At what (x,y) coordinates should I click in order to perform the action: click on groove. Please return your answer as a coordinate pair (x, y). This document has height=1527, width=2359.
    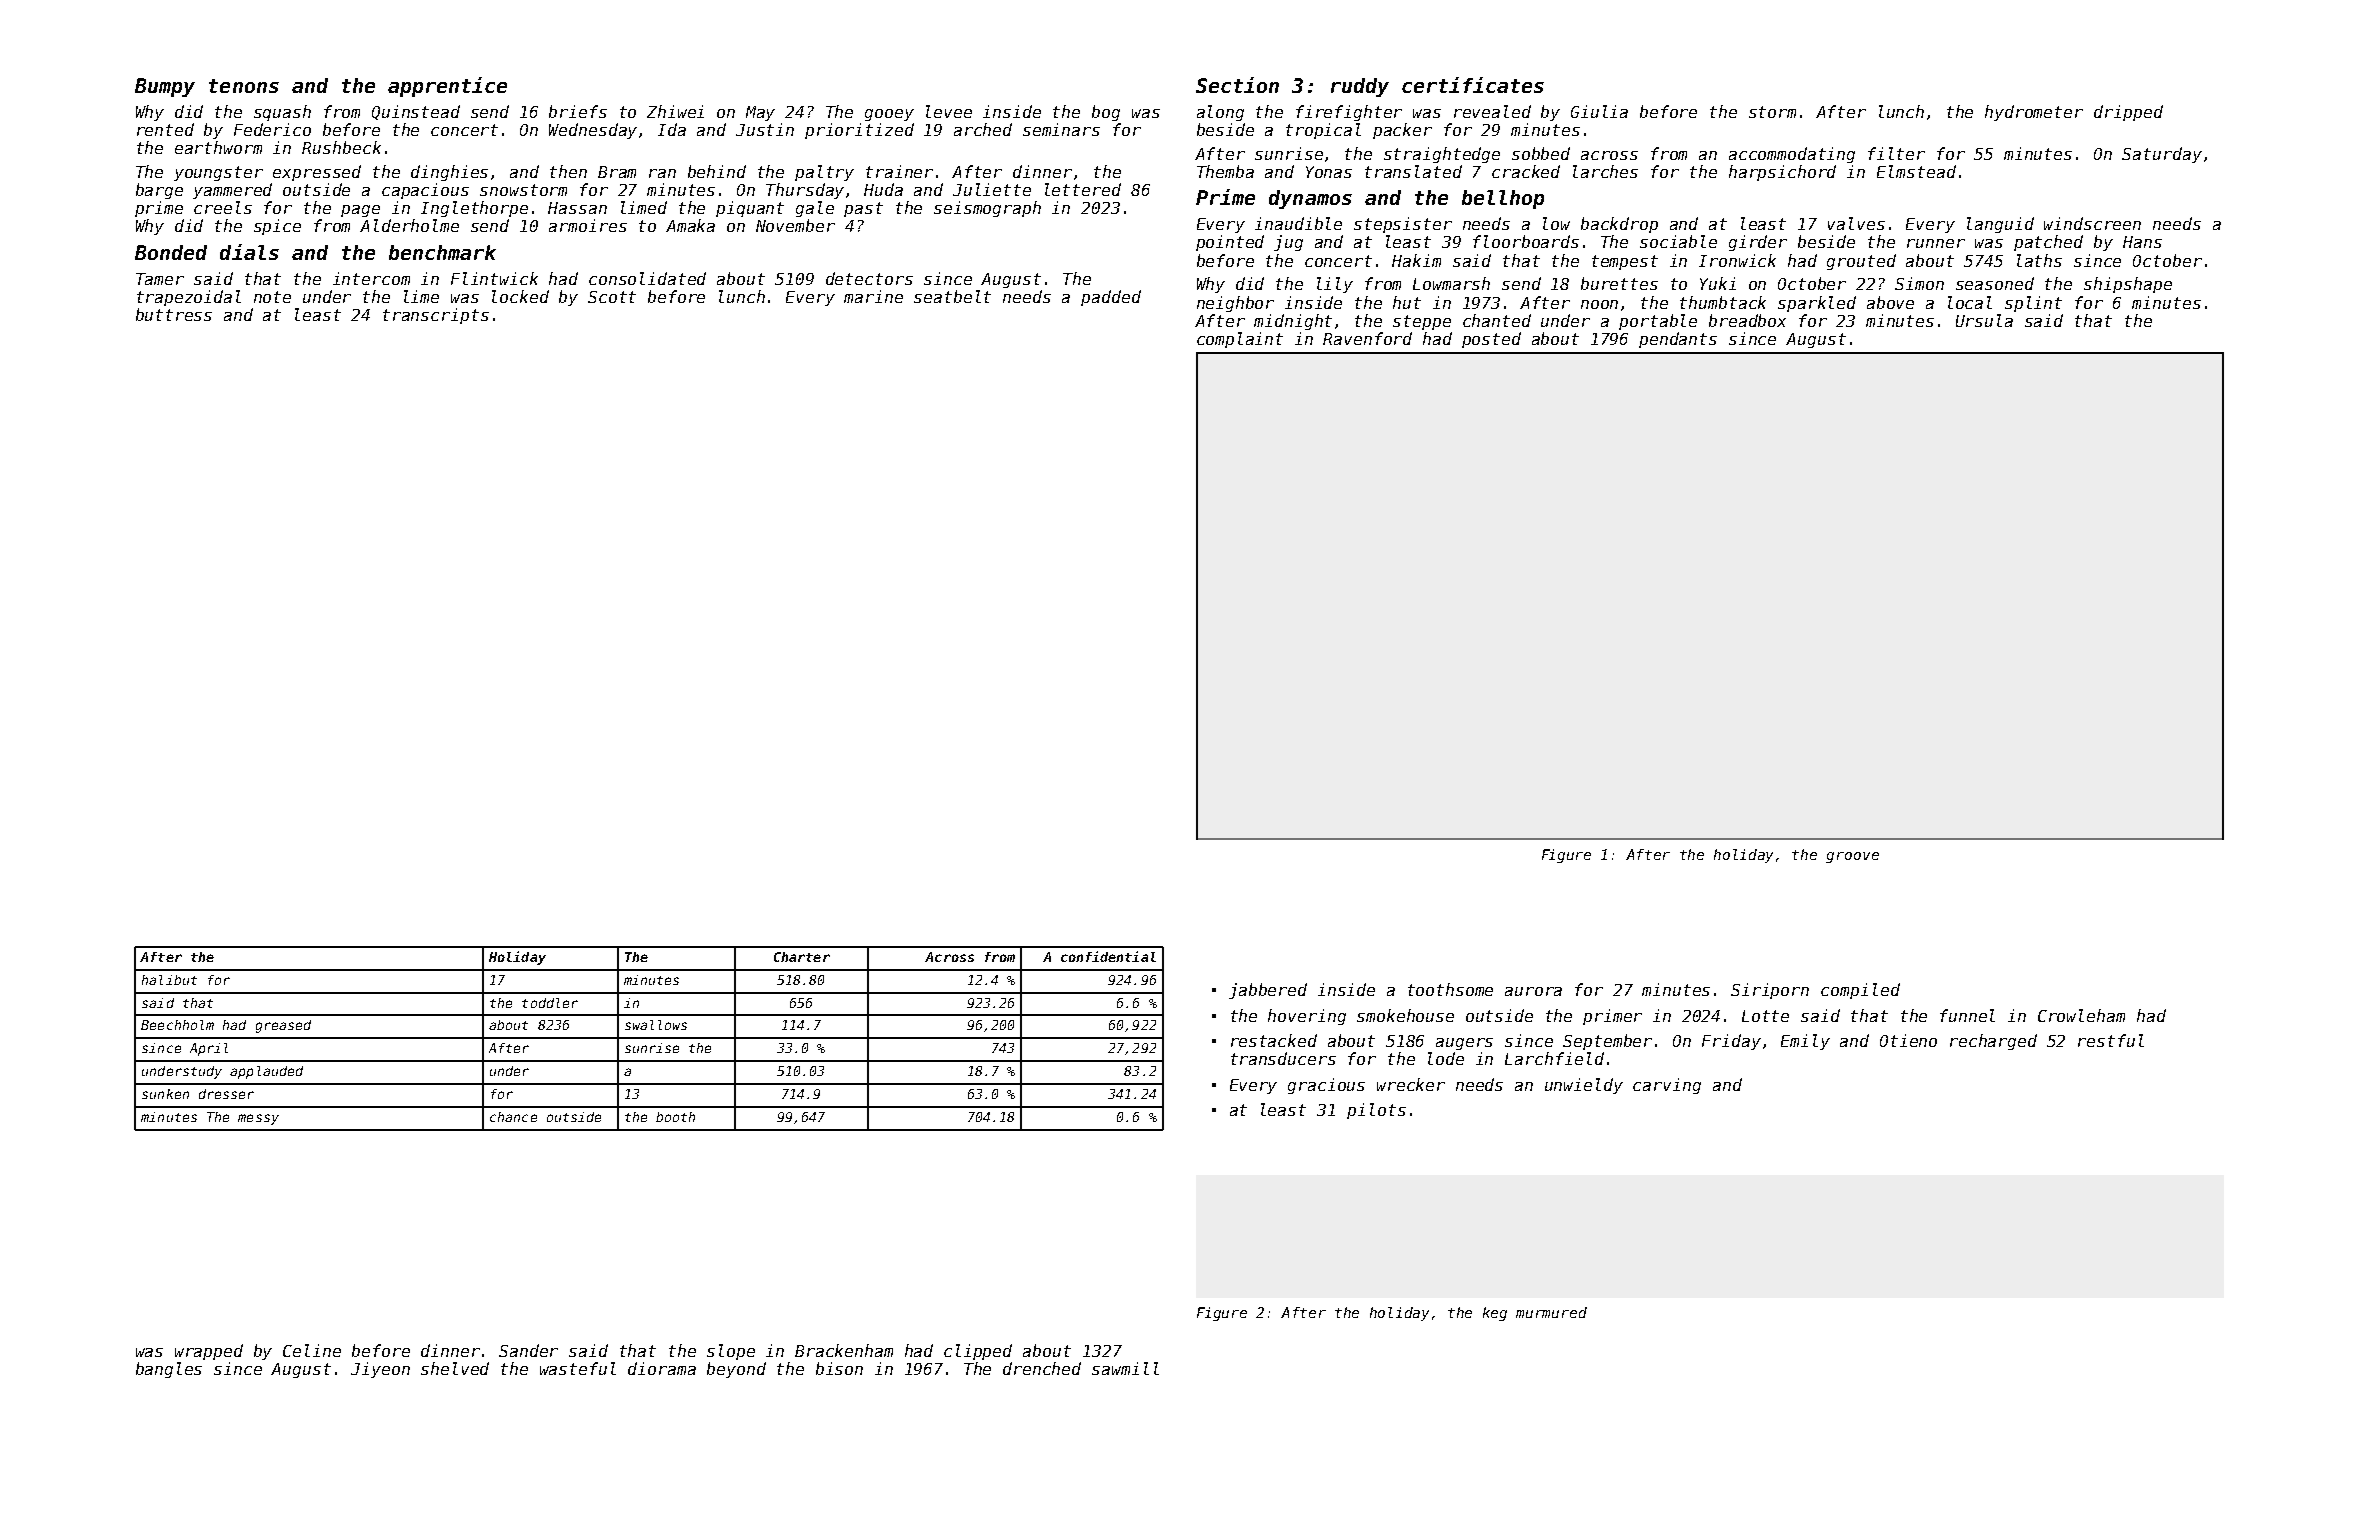
    Looking at the image, I should click on (1852, 857).
